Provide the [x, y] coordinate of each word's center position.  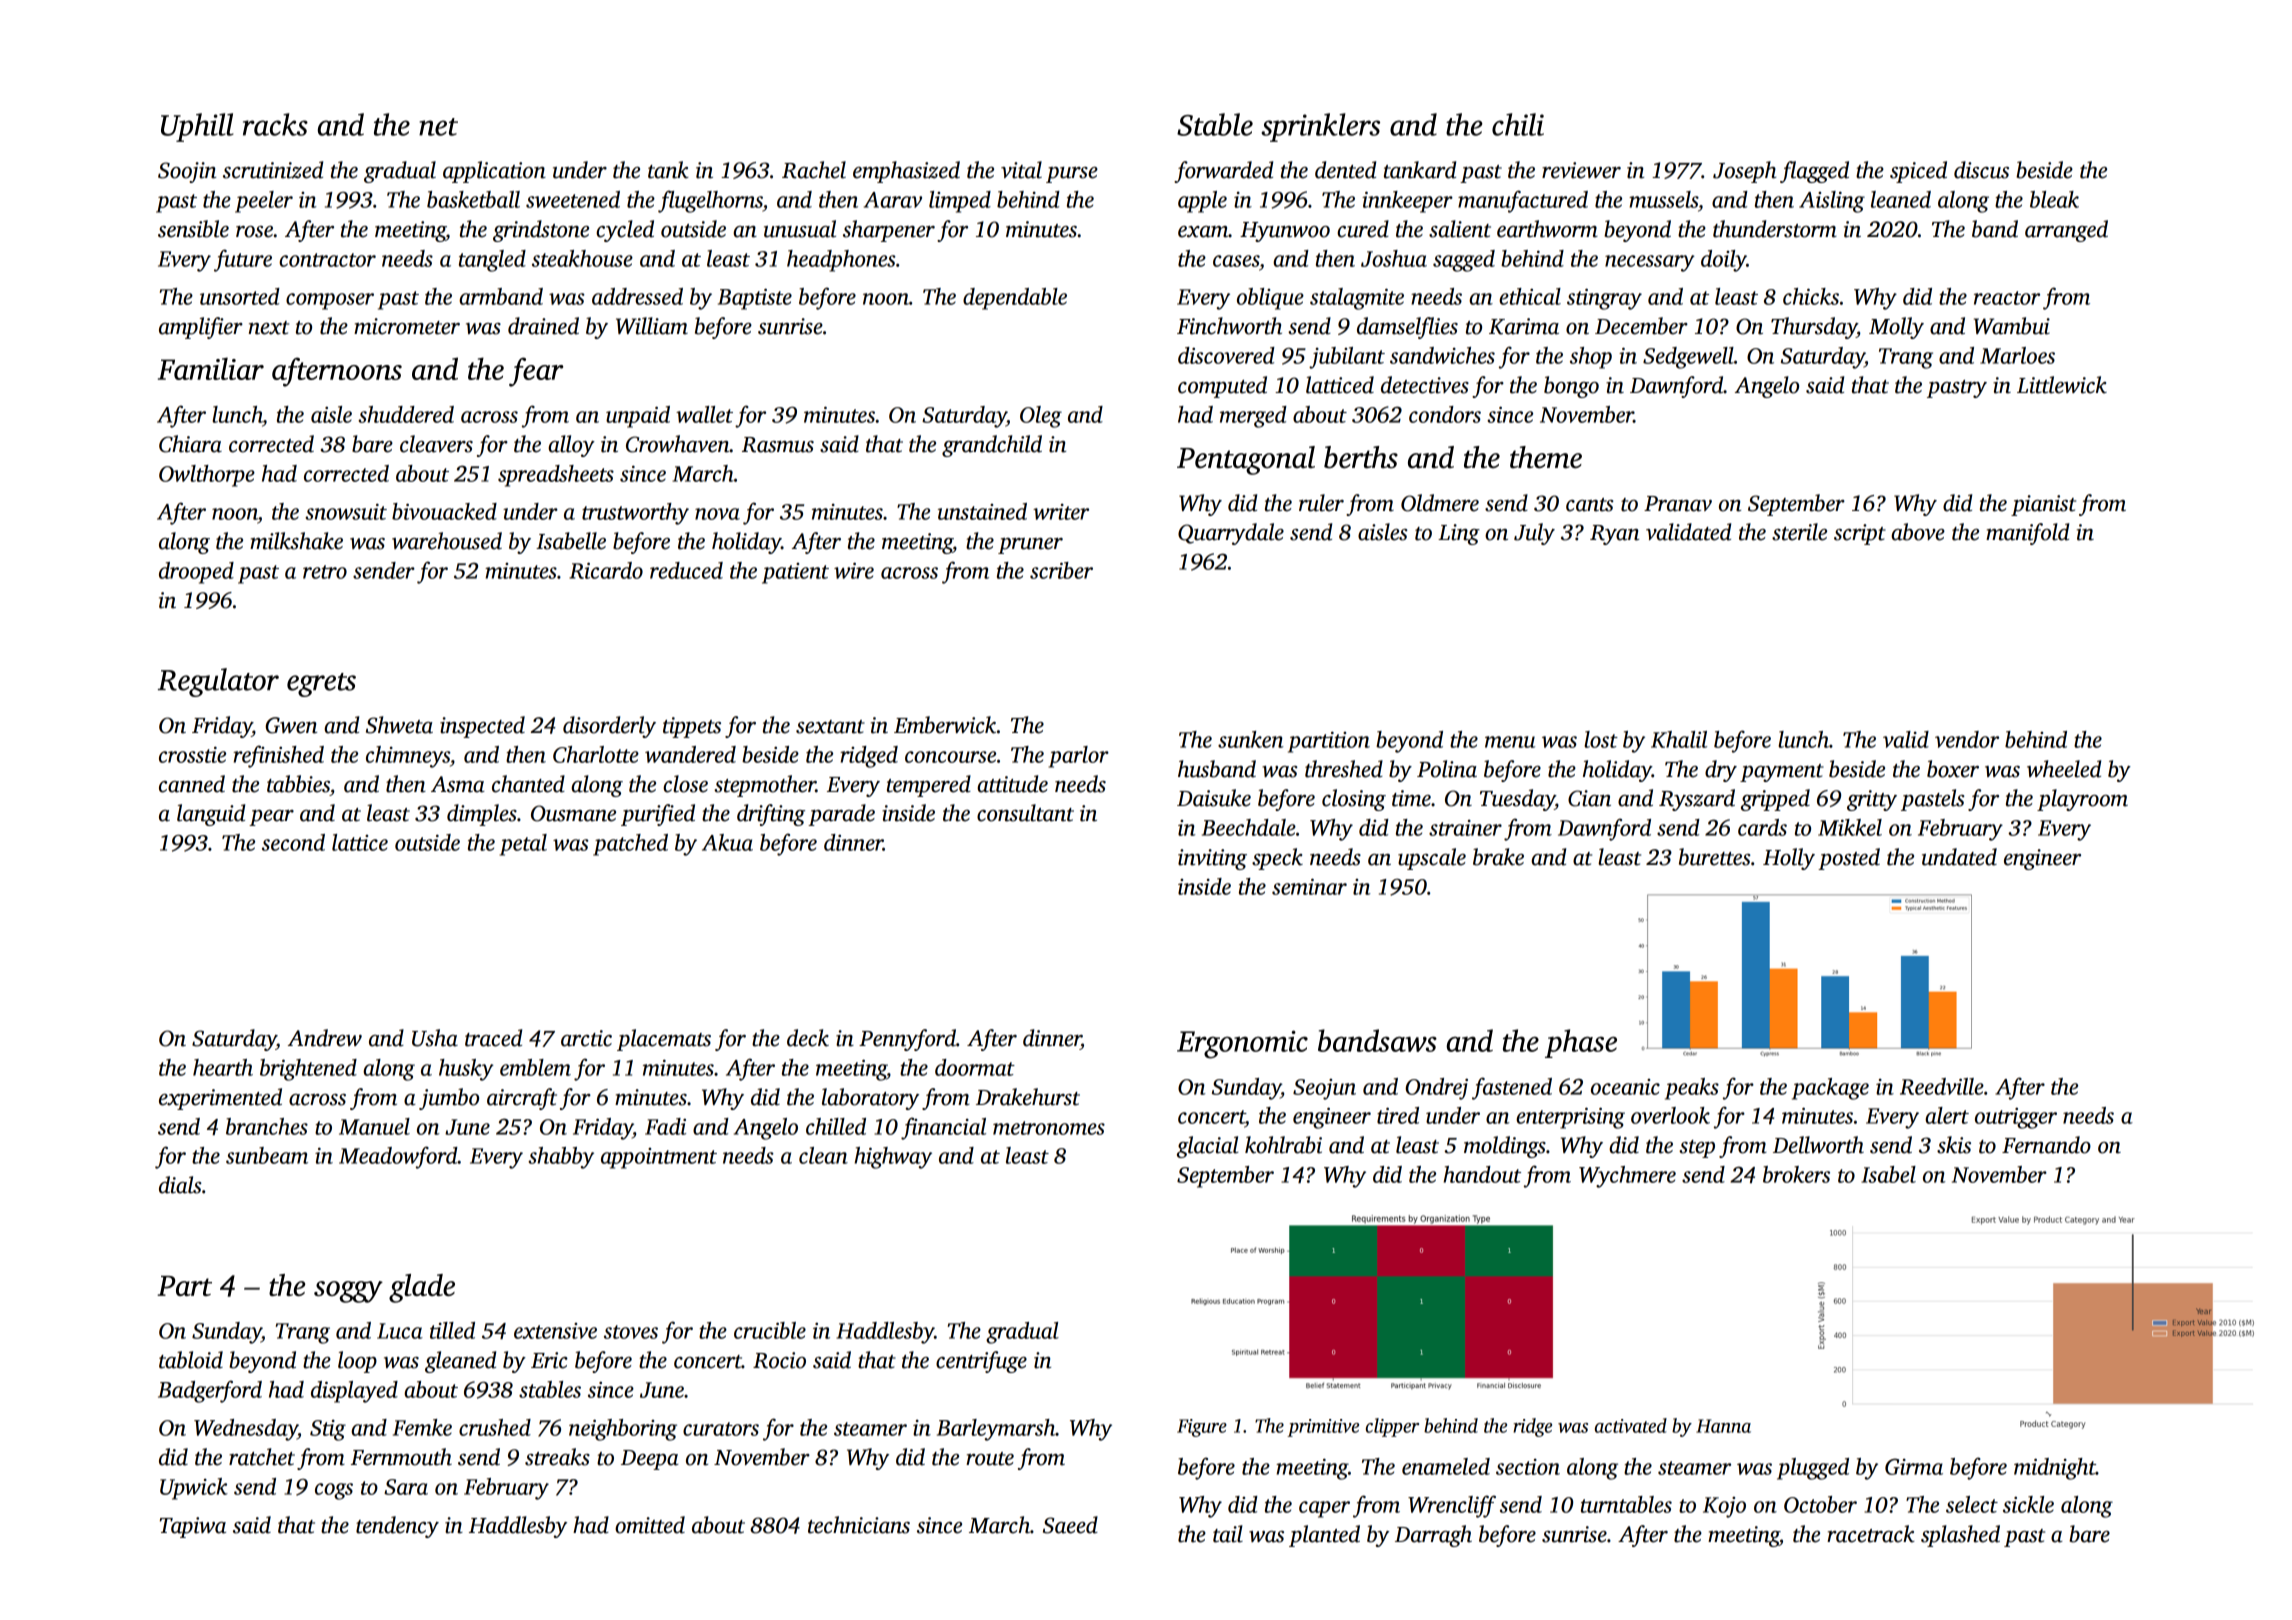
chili [1518, 124]
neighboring [623, 1430]
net [438, 127]
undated [1959, 857]
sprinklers [1320, 127]
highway [893, 1158]
